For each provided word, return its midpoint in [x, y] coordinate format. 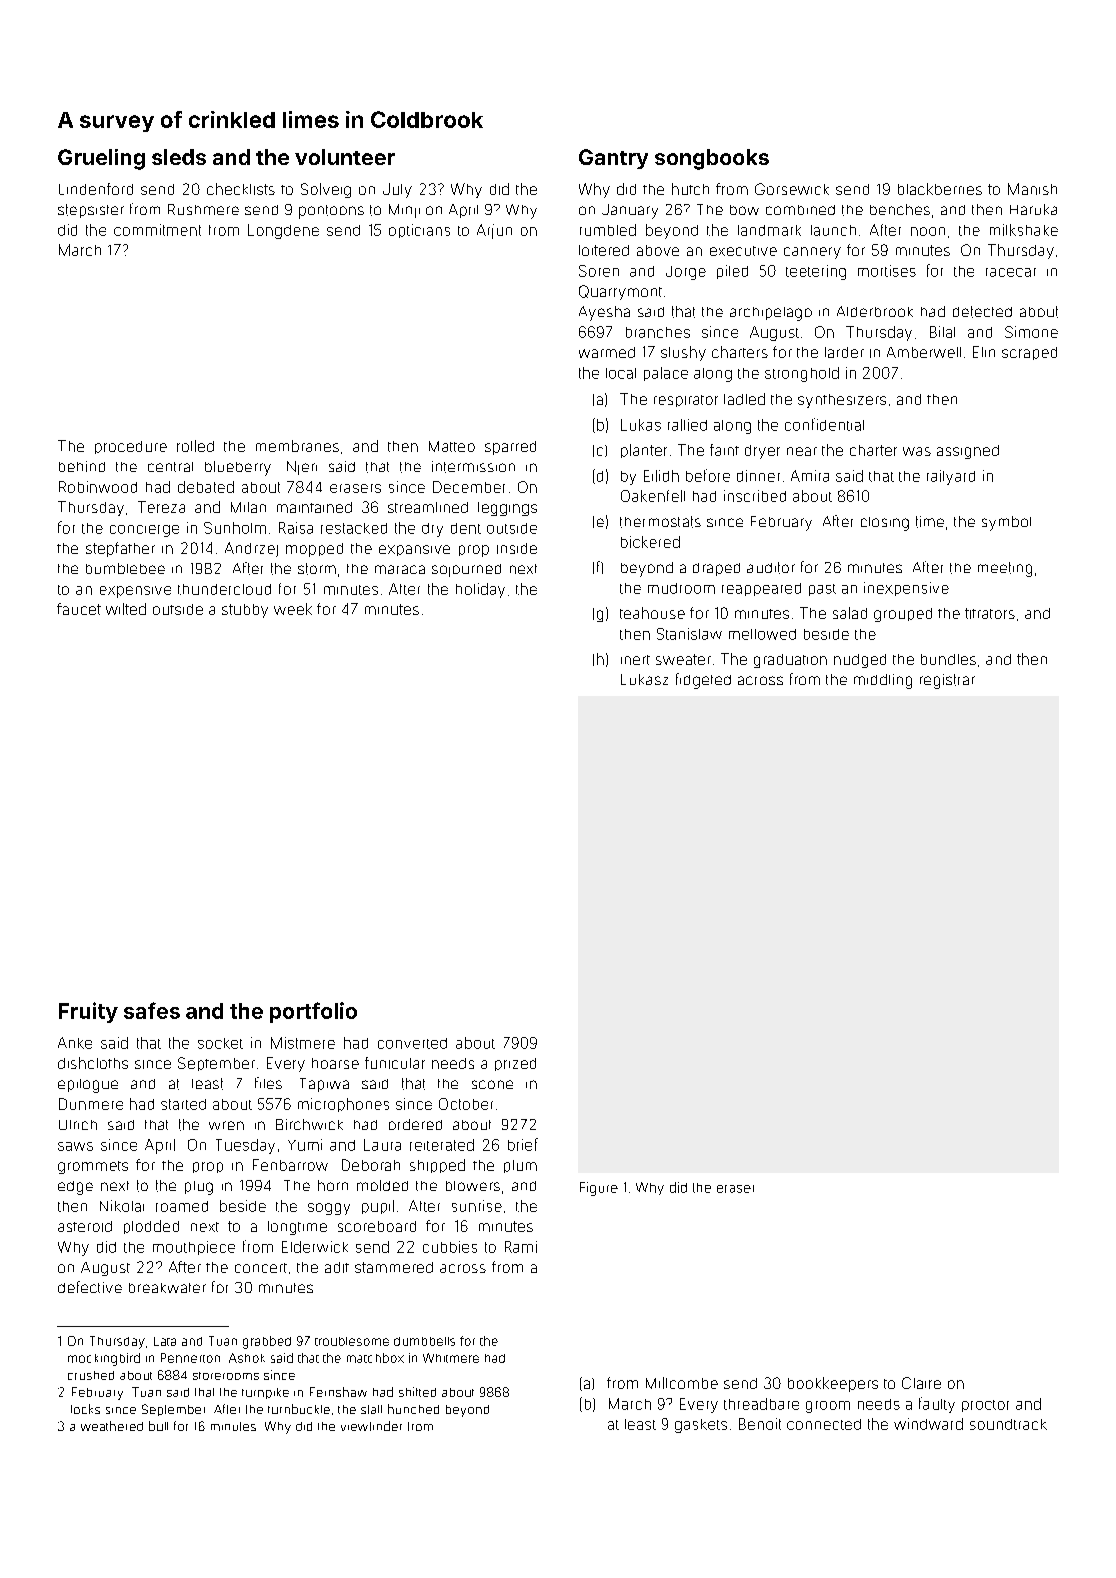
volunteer [345, 157]
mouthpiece [194, 1248]
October [466, 1104]
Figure [599, 1189]
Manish [1032, 189]
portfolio [313, 1012]
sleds [179, 157]
